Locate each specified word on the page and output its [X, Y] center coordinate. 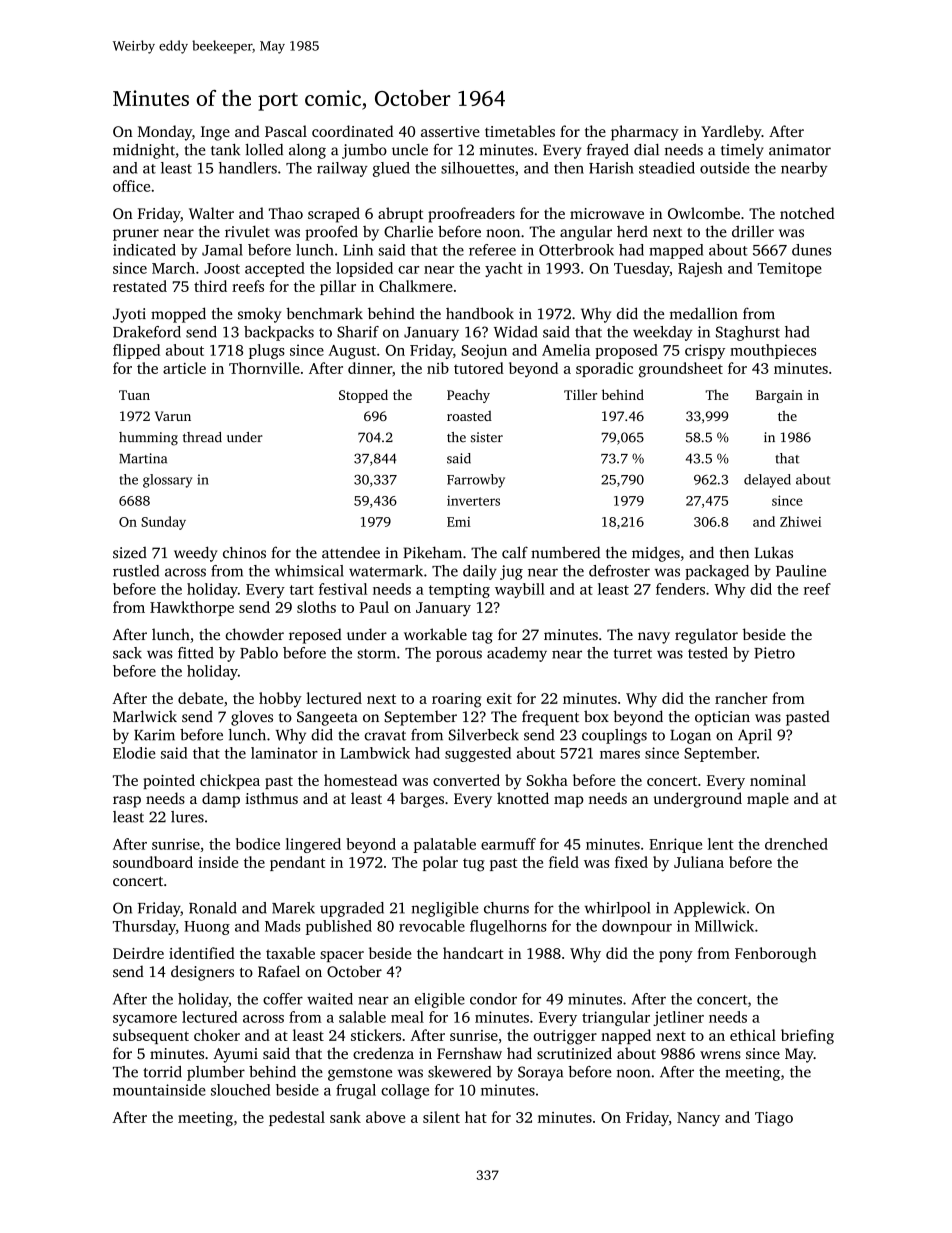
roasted [469, 416]
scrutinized [574, 1053]
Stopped [363, 396]
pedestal [297, 1118]
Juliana [699, 862]
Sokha [547, 780]
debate [200, 698]
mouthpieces [773, 351]
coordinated [352, 131]
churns [506, 908]
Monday [165, 133]
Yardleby [731, 133]
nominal [778, 780]
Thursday [144, 927]
